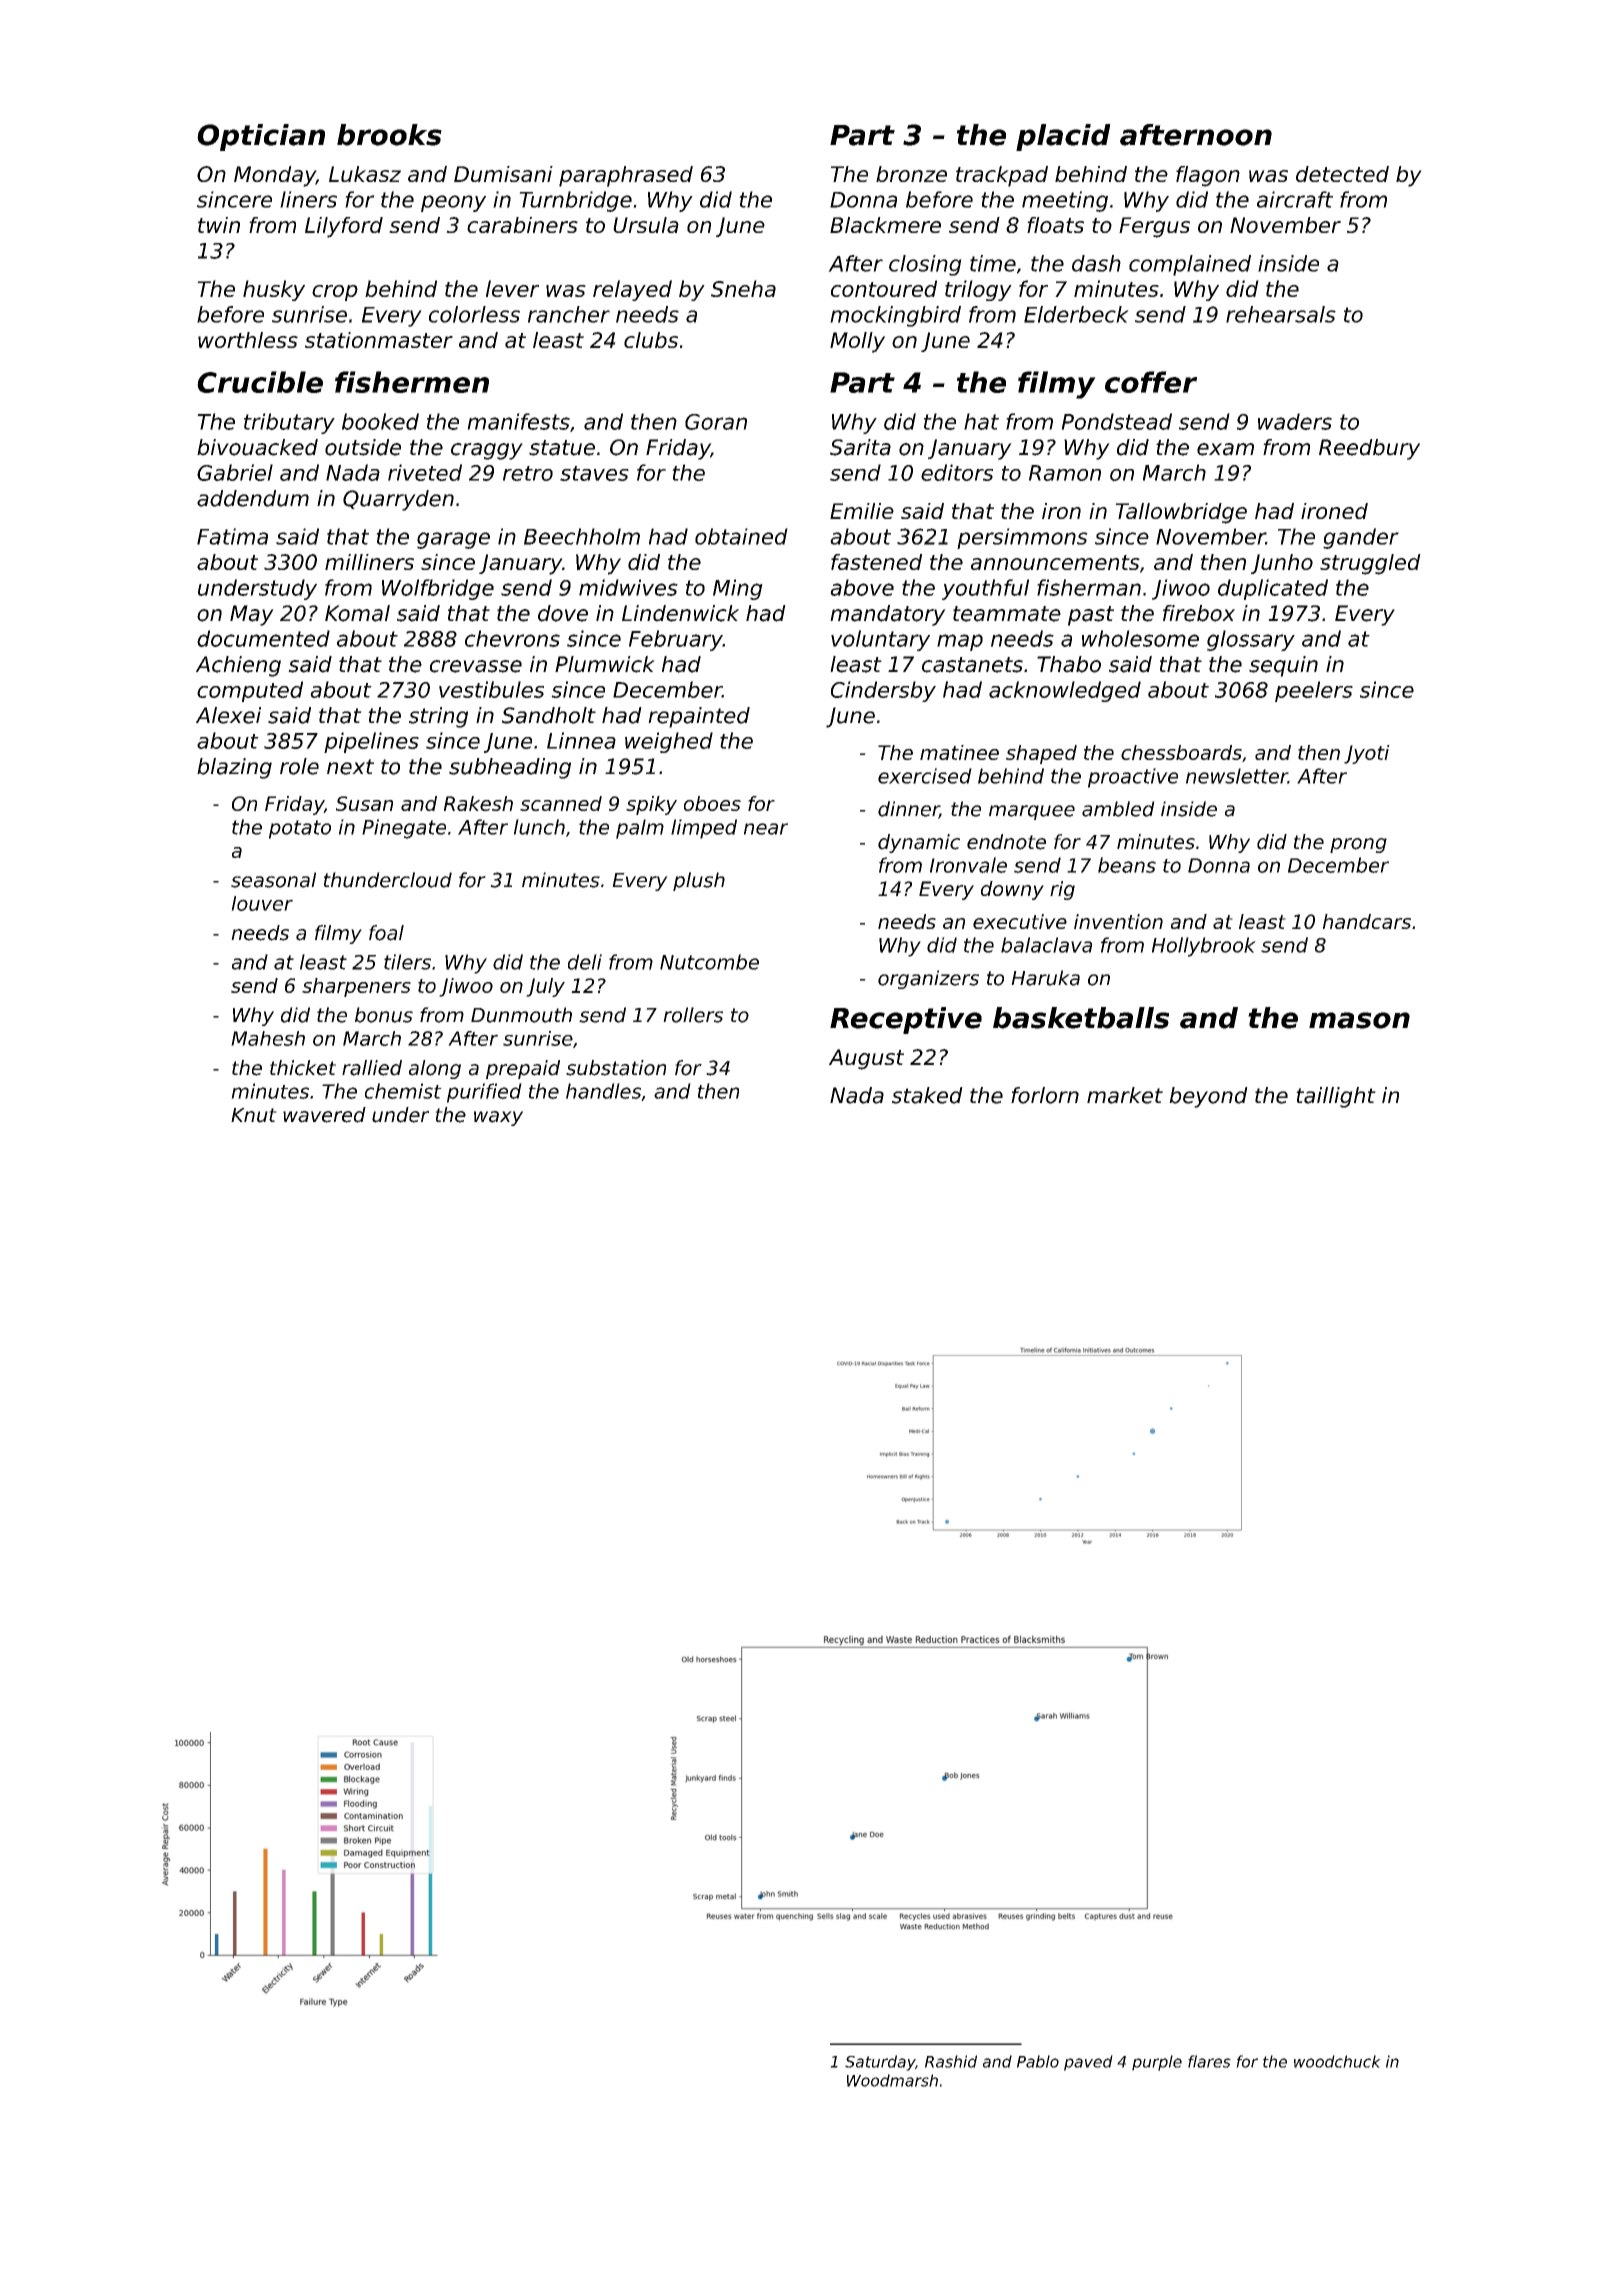  What do you see at coordinates (1151, 382) in the screenshot?
I see `coffer` at bounding box center [1151, 382].
